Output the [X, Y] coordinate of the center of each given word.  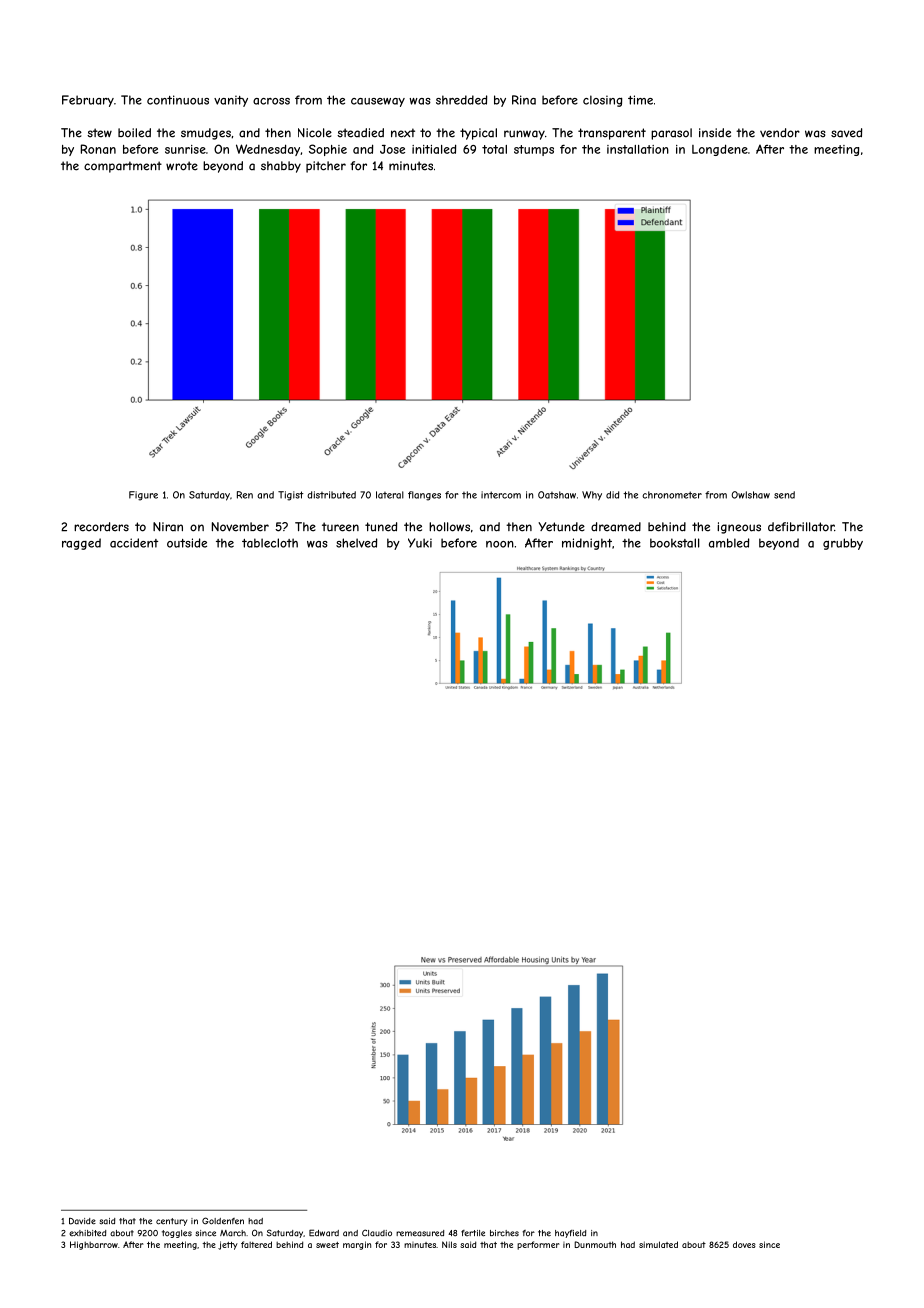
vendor [780, 133]
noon [500, 544]
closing [602, 101]
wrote [182, 166]
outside [187, 543]
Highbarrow [94, 1245]
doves [744, 1244]
